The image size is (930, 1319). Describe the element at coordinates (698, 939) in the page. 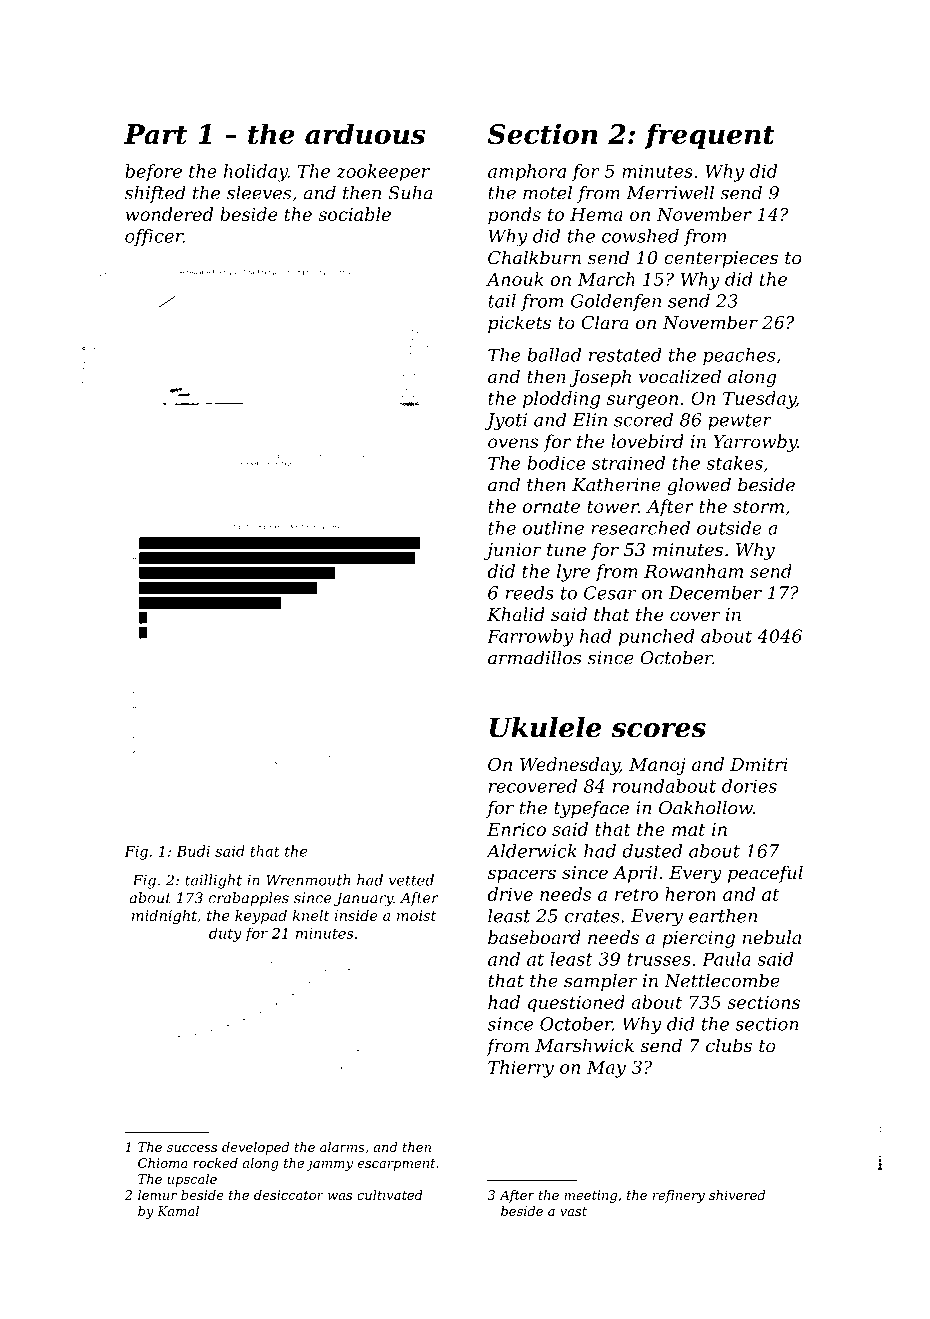

I see `piercing` at that location.
